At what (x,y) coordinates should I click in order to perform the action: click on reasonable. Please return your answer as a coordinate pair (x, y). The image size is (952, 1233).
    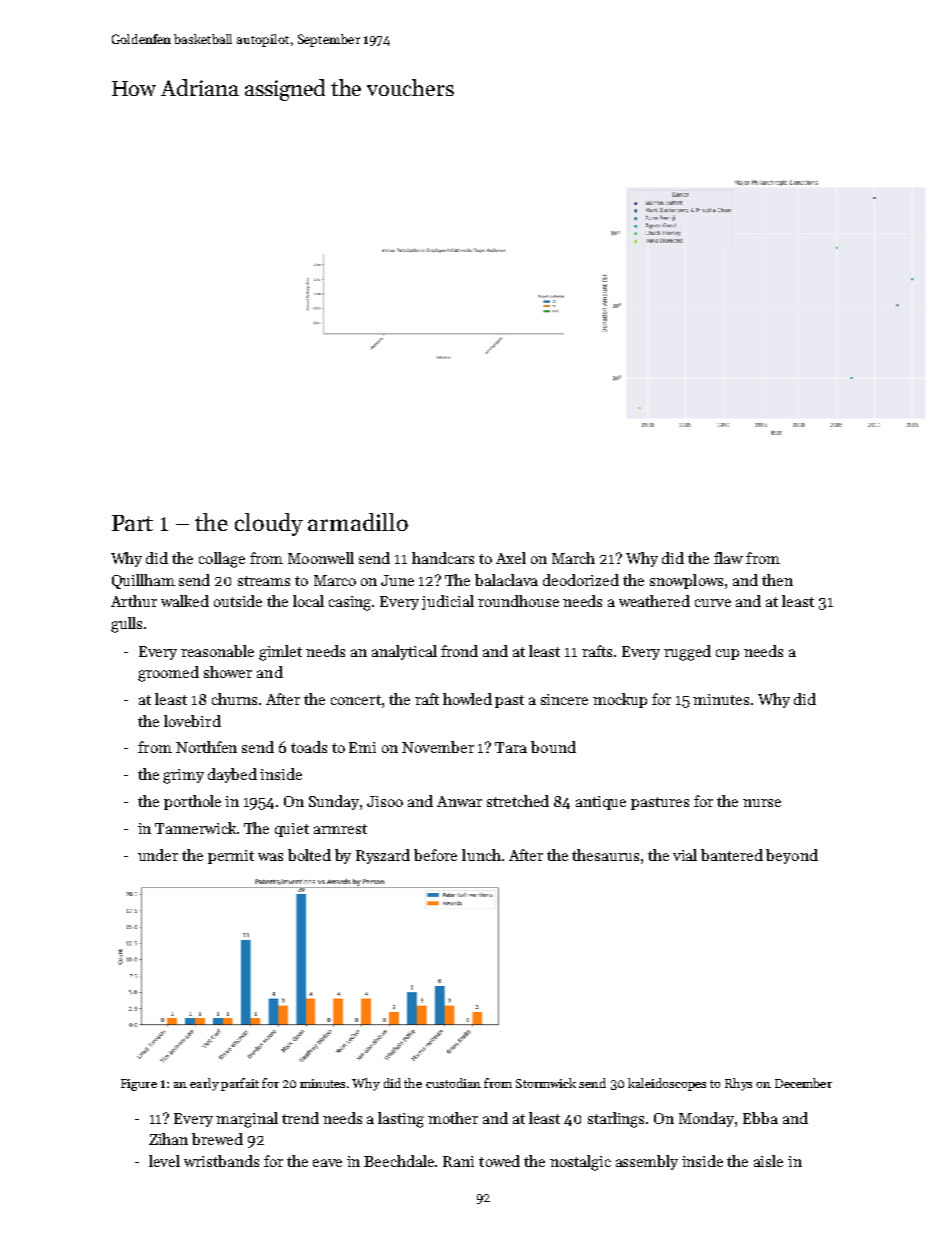
    Looking at the image, I should click on (217, 651).
